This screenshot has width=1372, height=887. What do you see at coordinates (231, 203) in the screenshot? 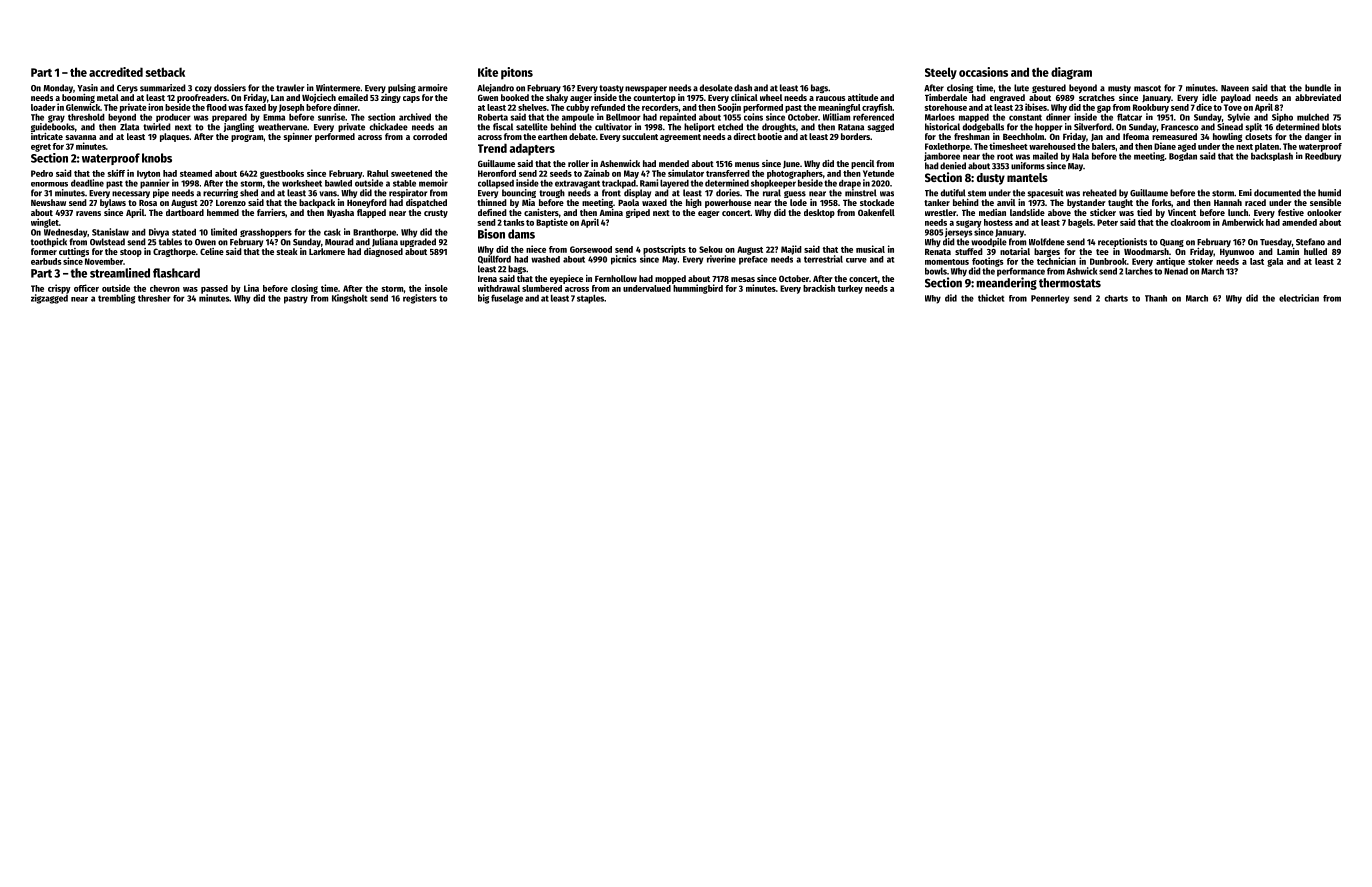
I see `Lorenzo` at bounding box center [231, 203].
